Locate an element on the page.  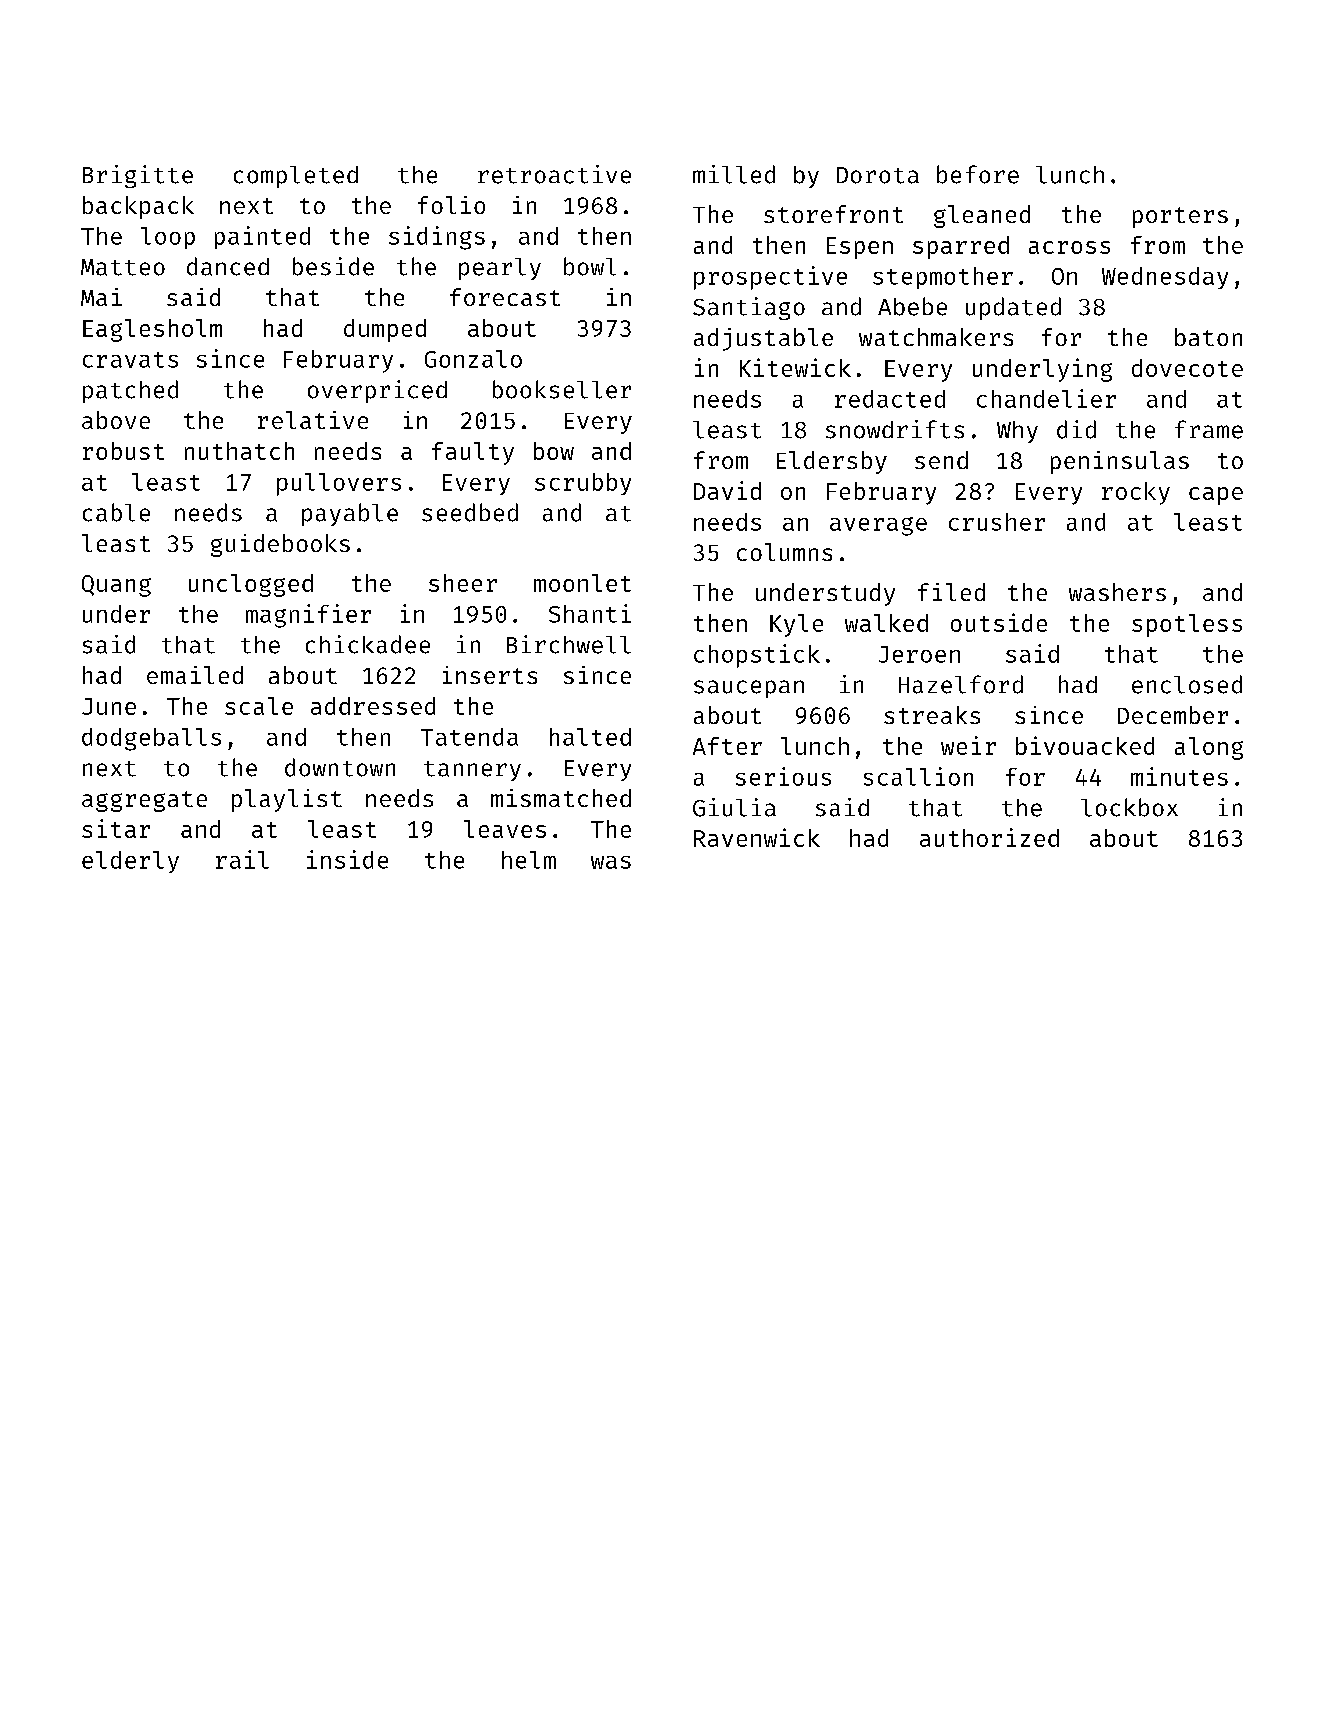
before is located at coordinates (978, 174).
